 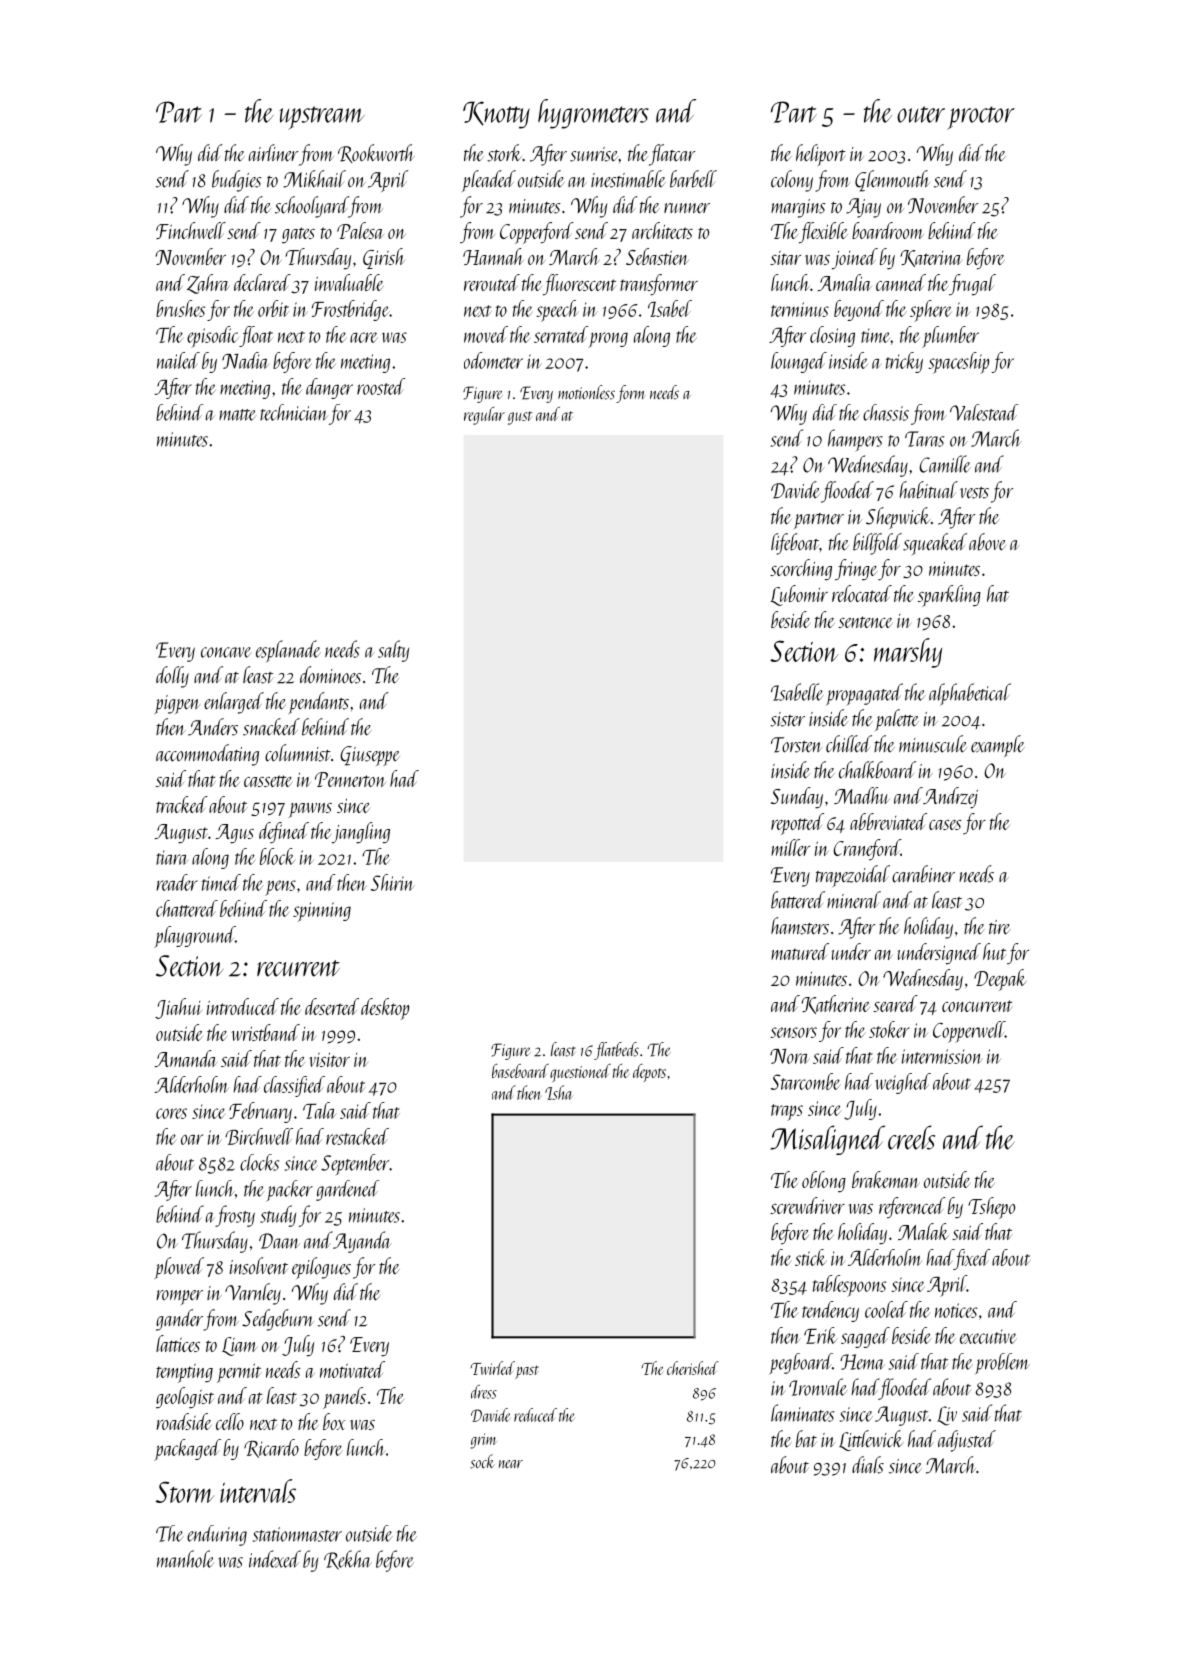 What do you see at coordinates (493, 360) in the screenshot?
I see `odometer` at bounding box center [493, 360].
